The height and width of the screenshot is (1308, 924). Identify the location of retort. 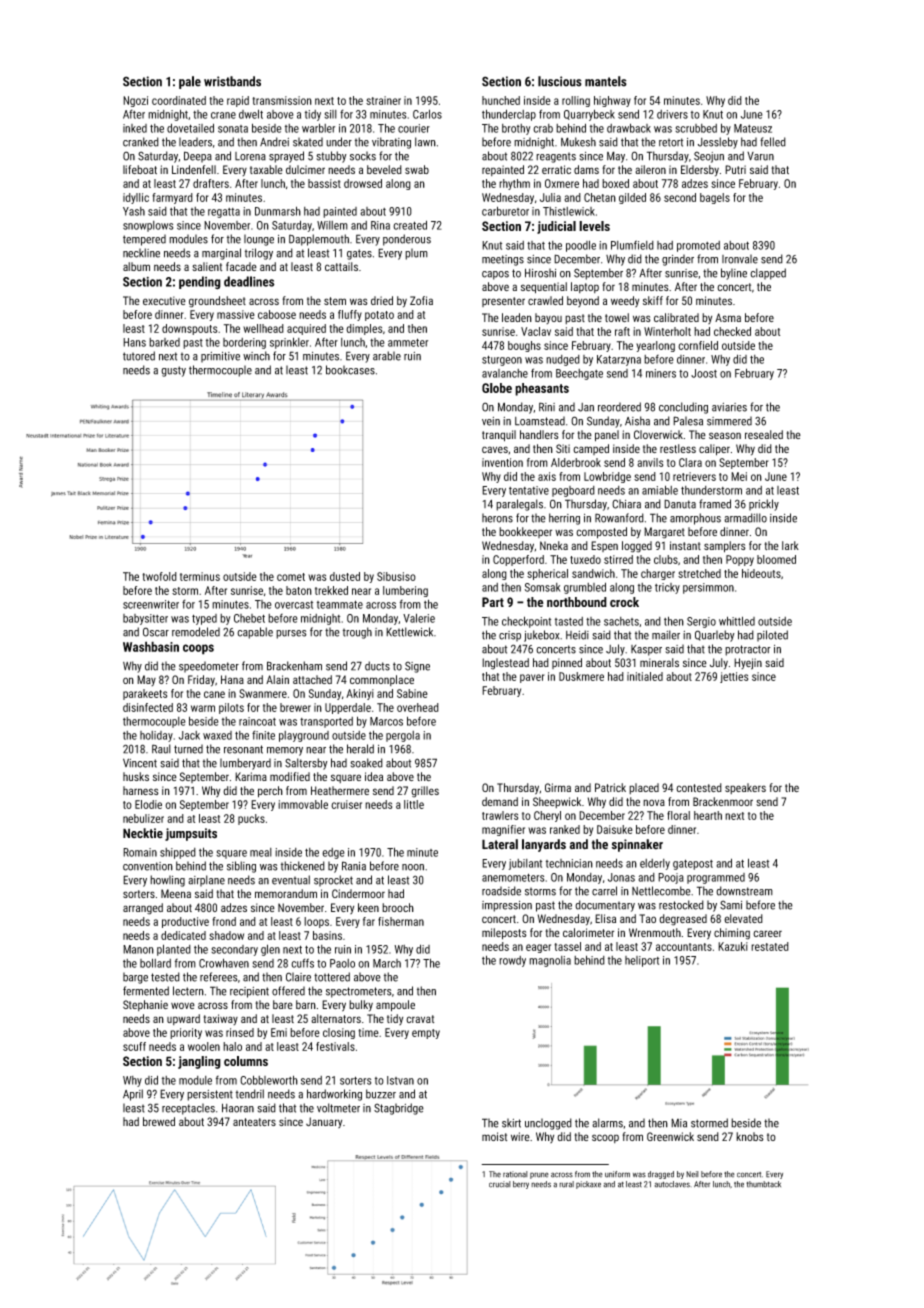
(671, 142).
